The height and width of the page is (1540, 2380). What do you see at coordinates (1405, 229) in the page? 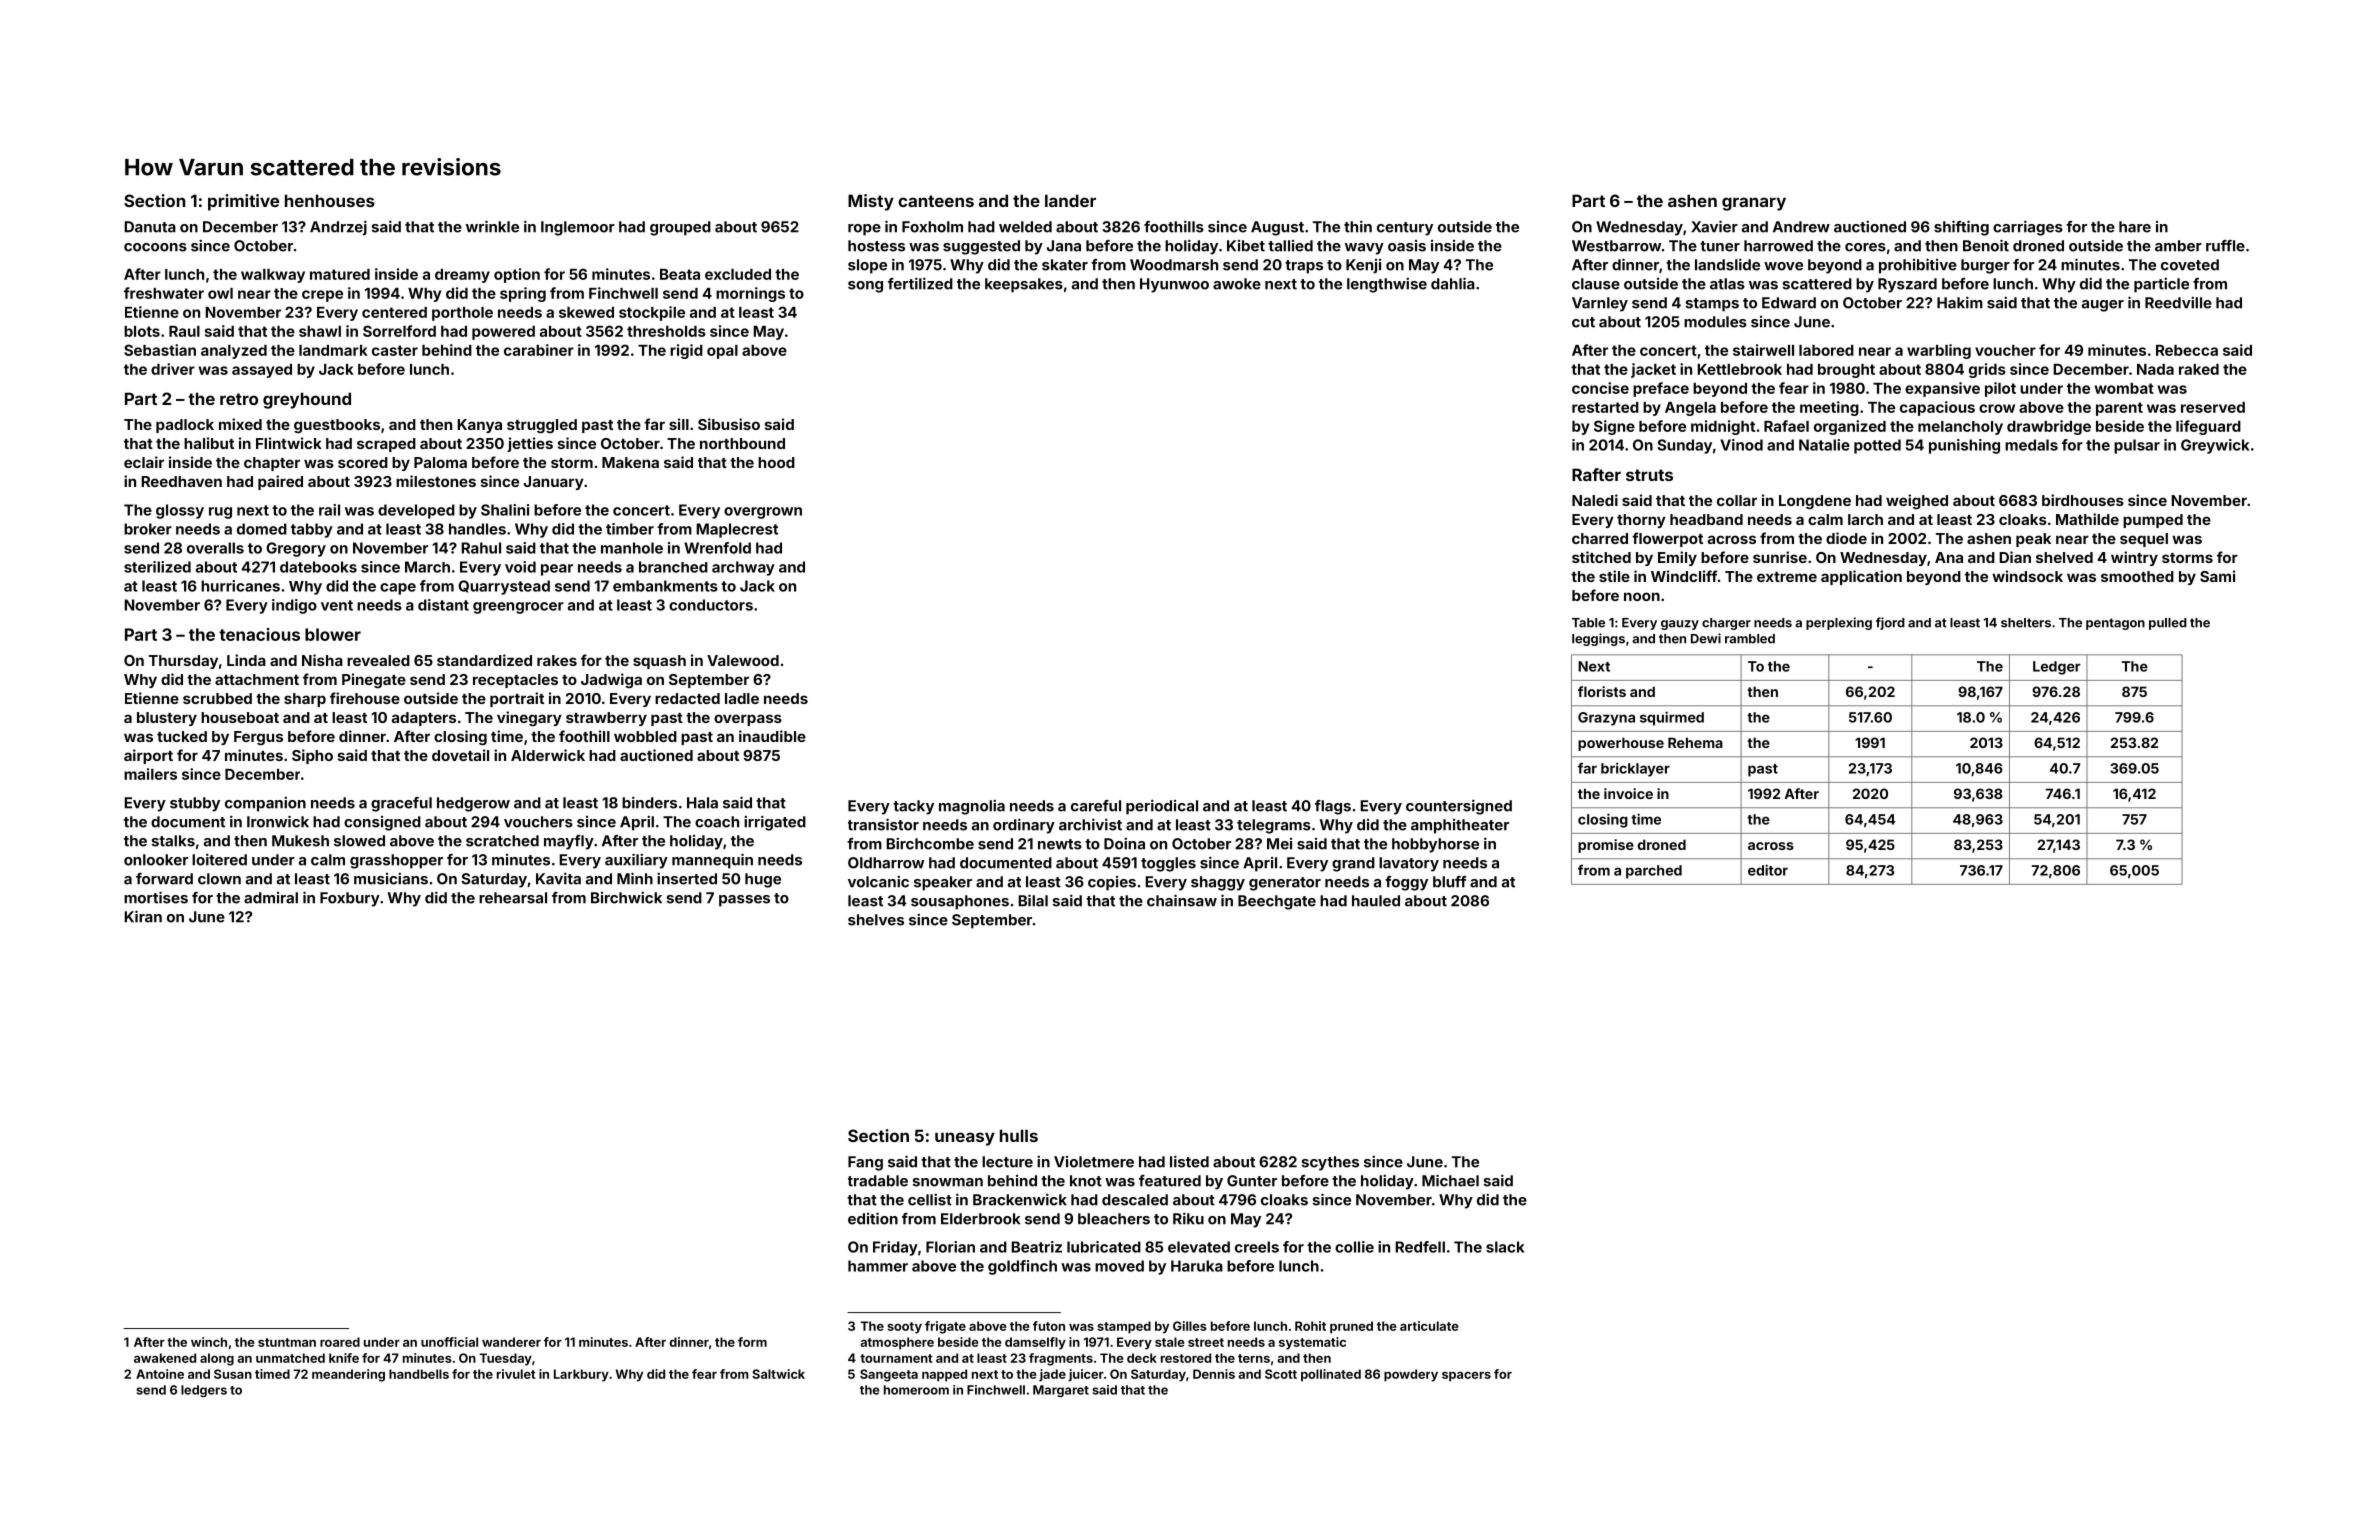
I see `century` at bounding box center [1405, 229].
